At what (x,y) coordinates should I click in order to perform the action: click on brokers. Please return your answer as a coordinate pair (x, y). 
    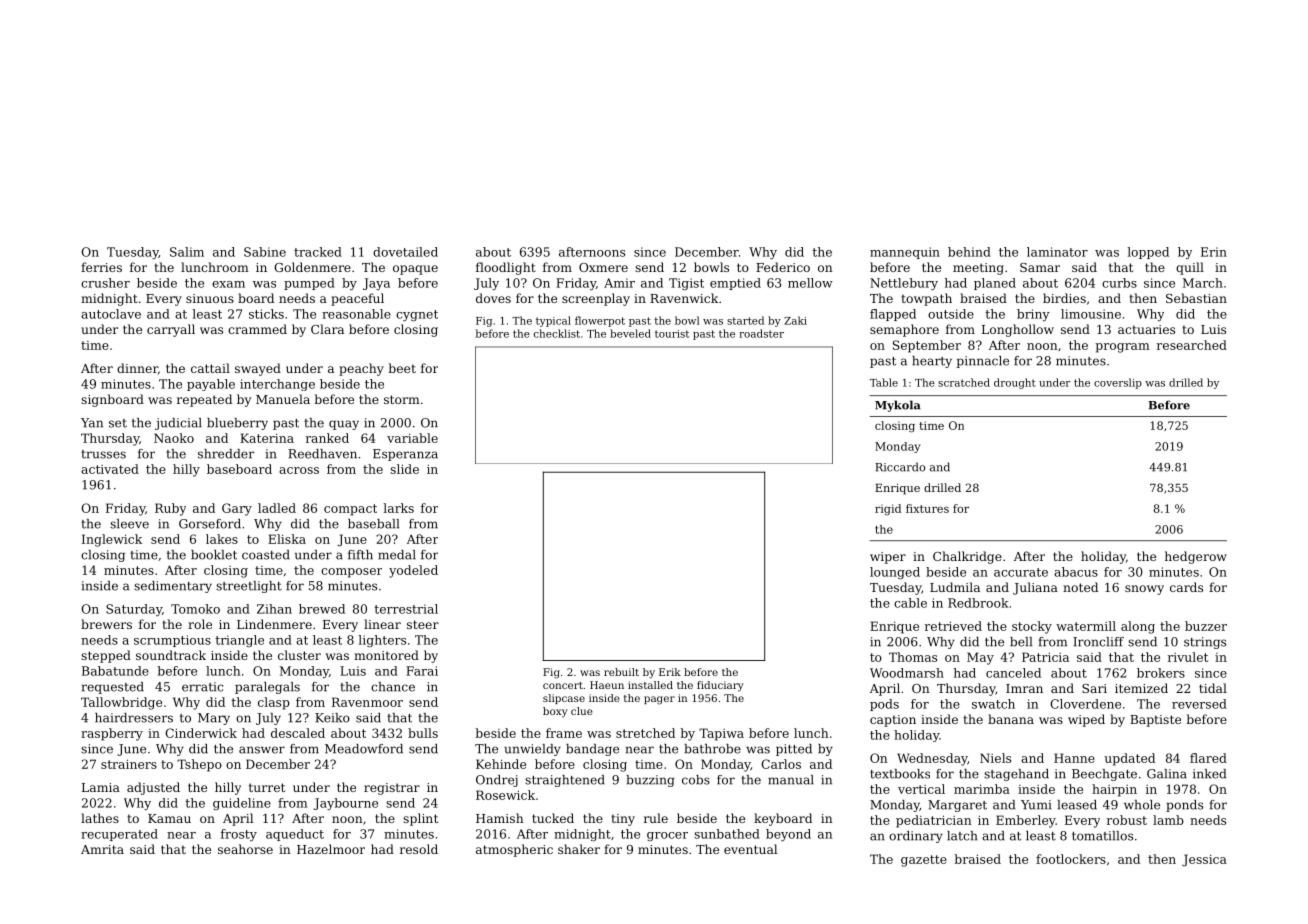
    Looking at the image, I should click on (1161, 673).
